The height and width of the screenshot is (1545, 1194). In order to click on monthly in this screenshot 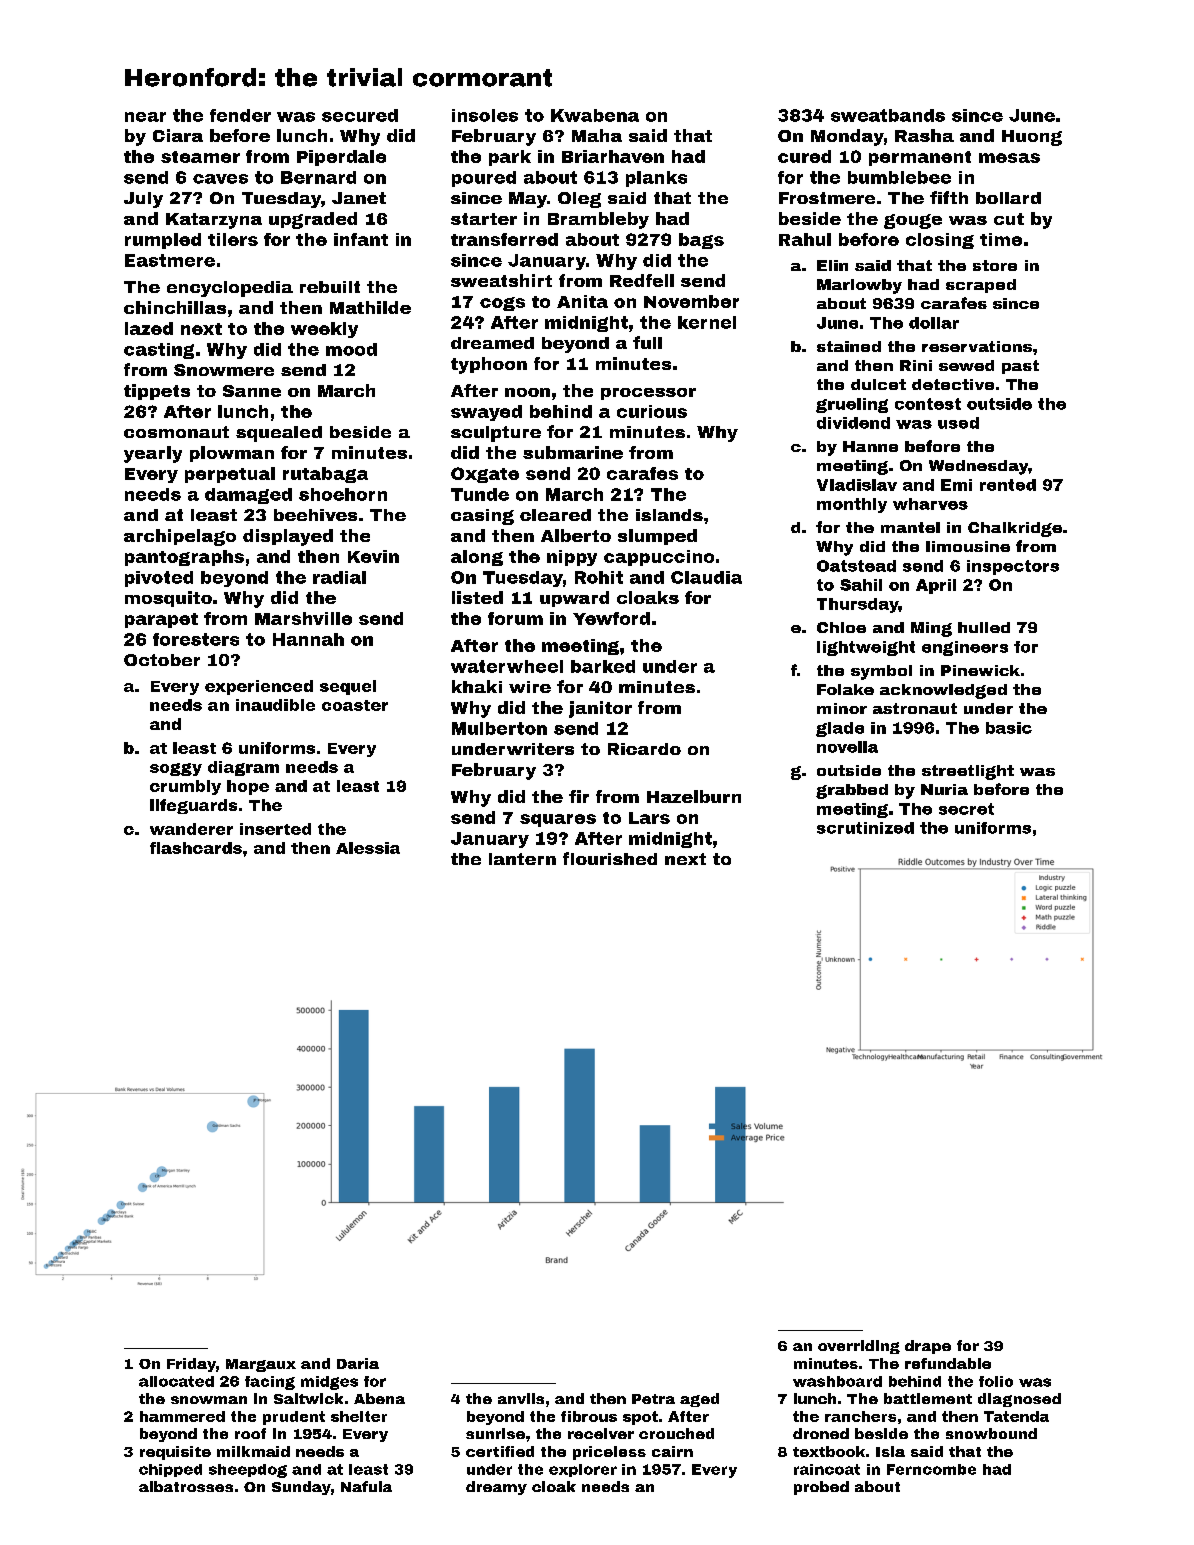, I will do `click(852, 505)`.
